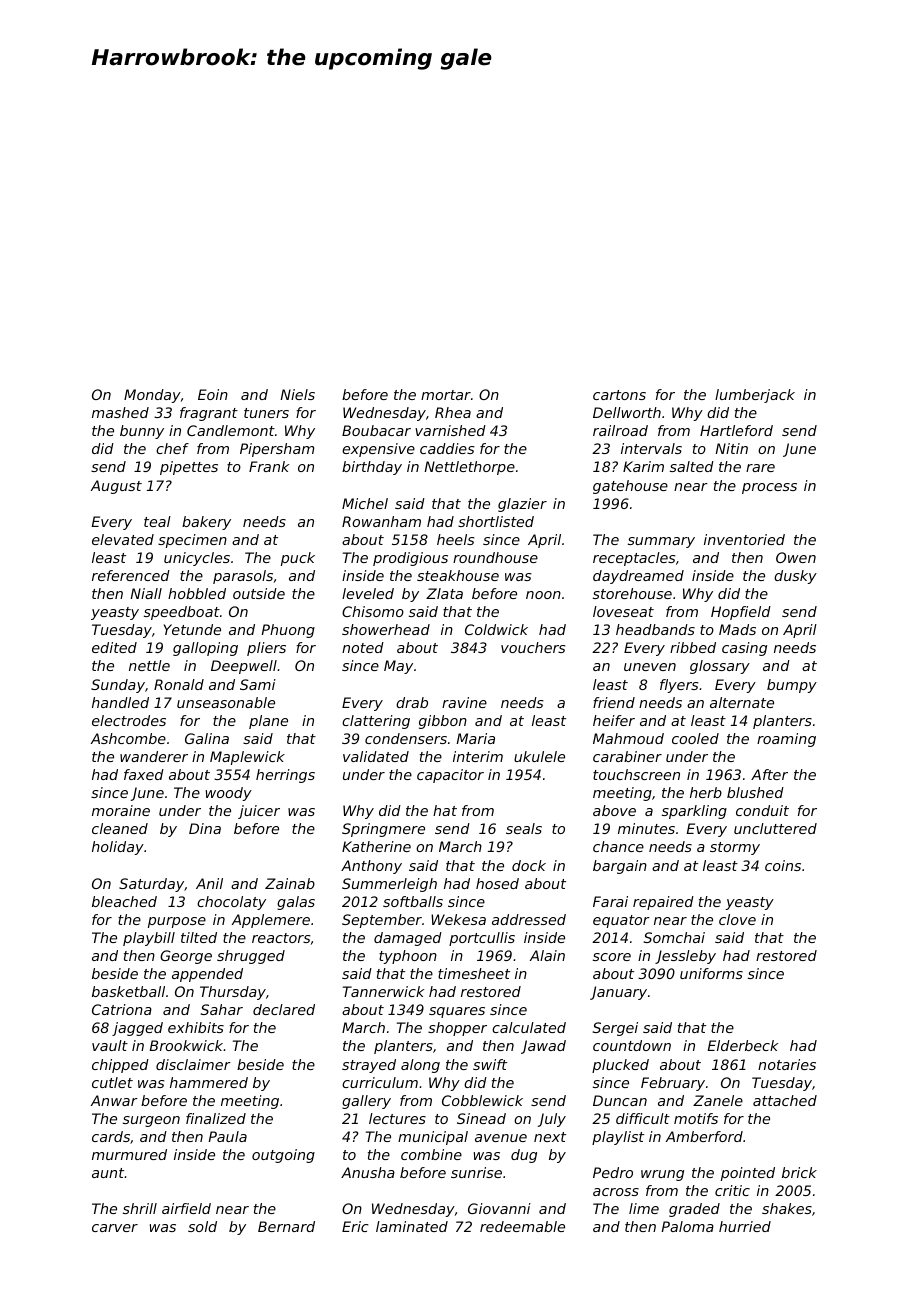 The height and width of the screenshot is (1316, 908). Describe the element at coordinates (209, 1082) in the screenshot. I see `hammered` at that location.
